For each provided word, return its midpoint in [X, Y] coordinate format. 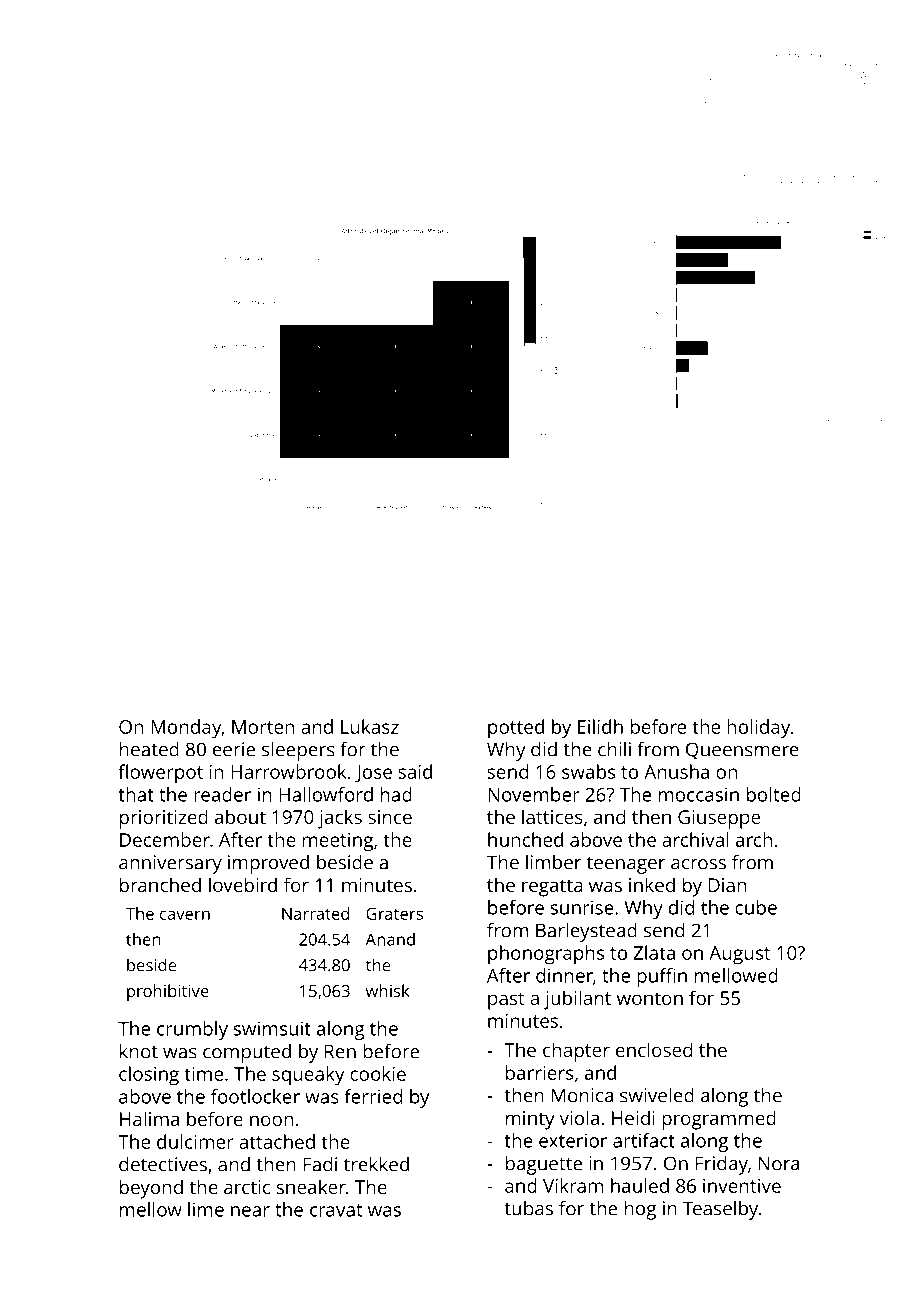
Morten [263, 727]
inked [652, 884]
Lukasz [370, 726]
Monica [582, 1095]
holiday [758, 729]
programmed [719, 1120]
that [136, 794]
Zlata [654, 952]
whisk [388, 990]
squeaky [308, 1076]
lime [206, 1209]
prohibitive [168, 992]
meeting [338, 842]
